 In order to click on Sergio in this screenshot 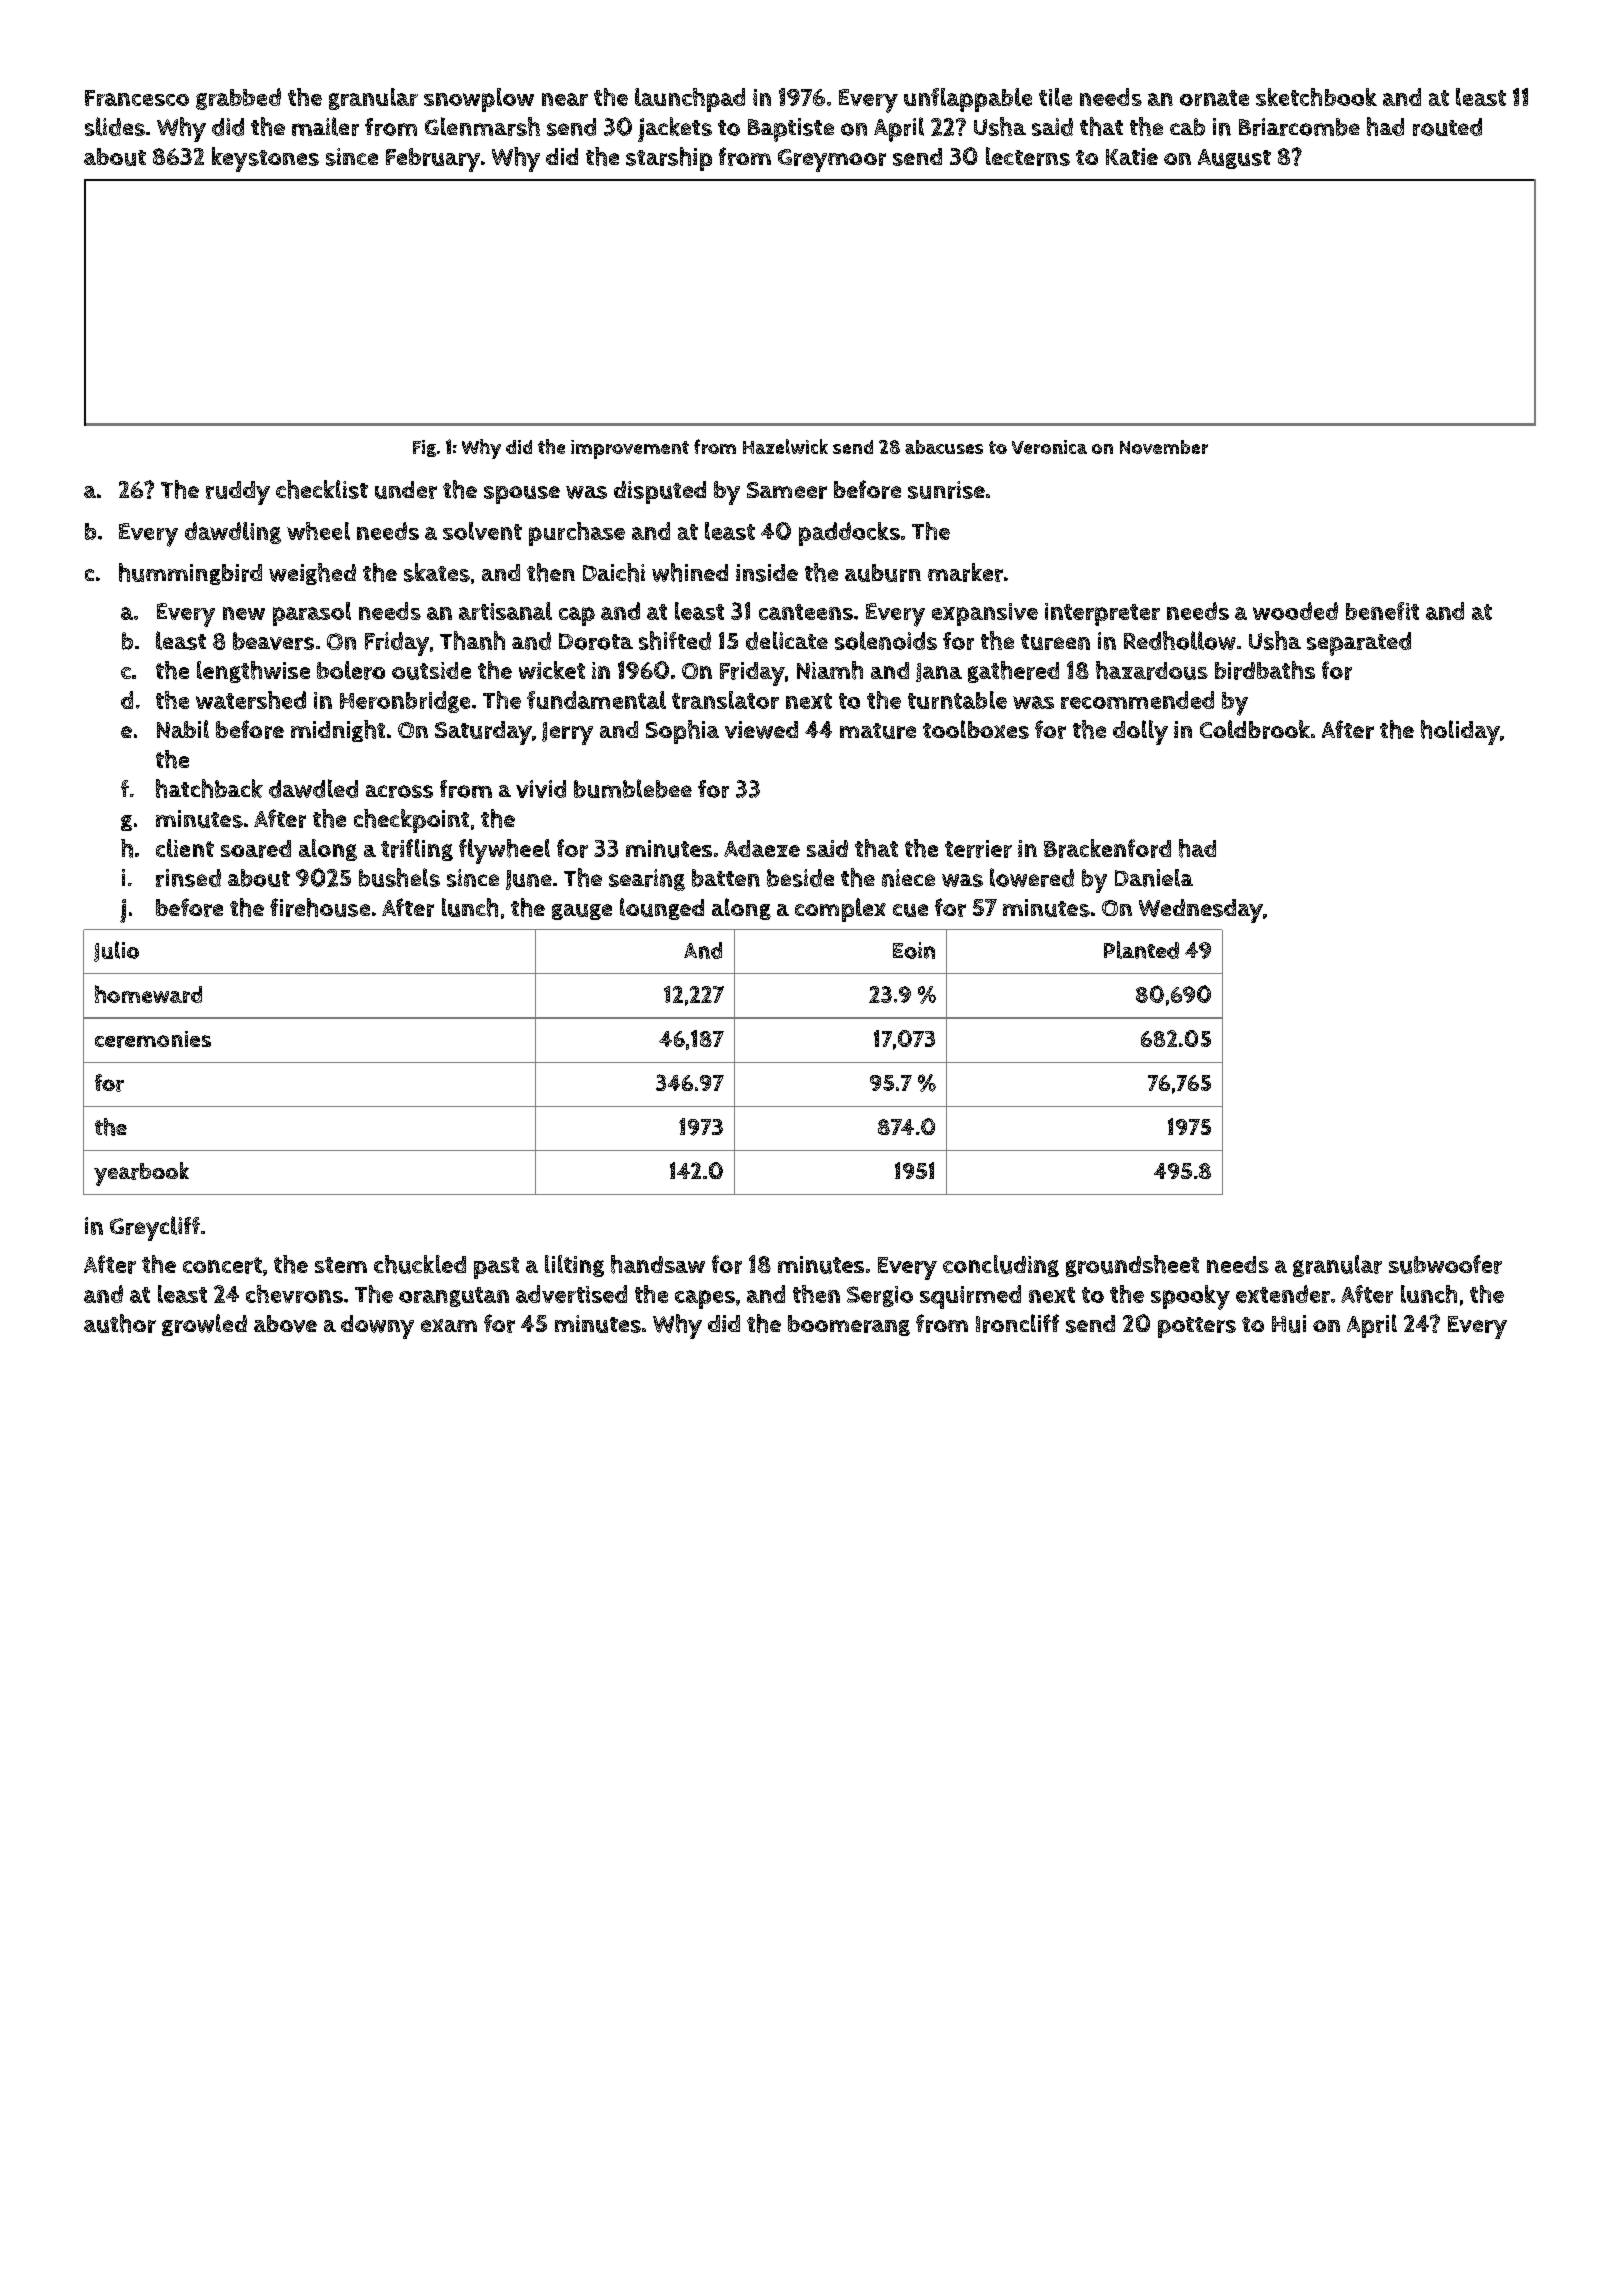, I will do `click(880, 1296)`.
